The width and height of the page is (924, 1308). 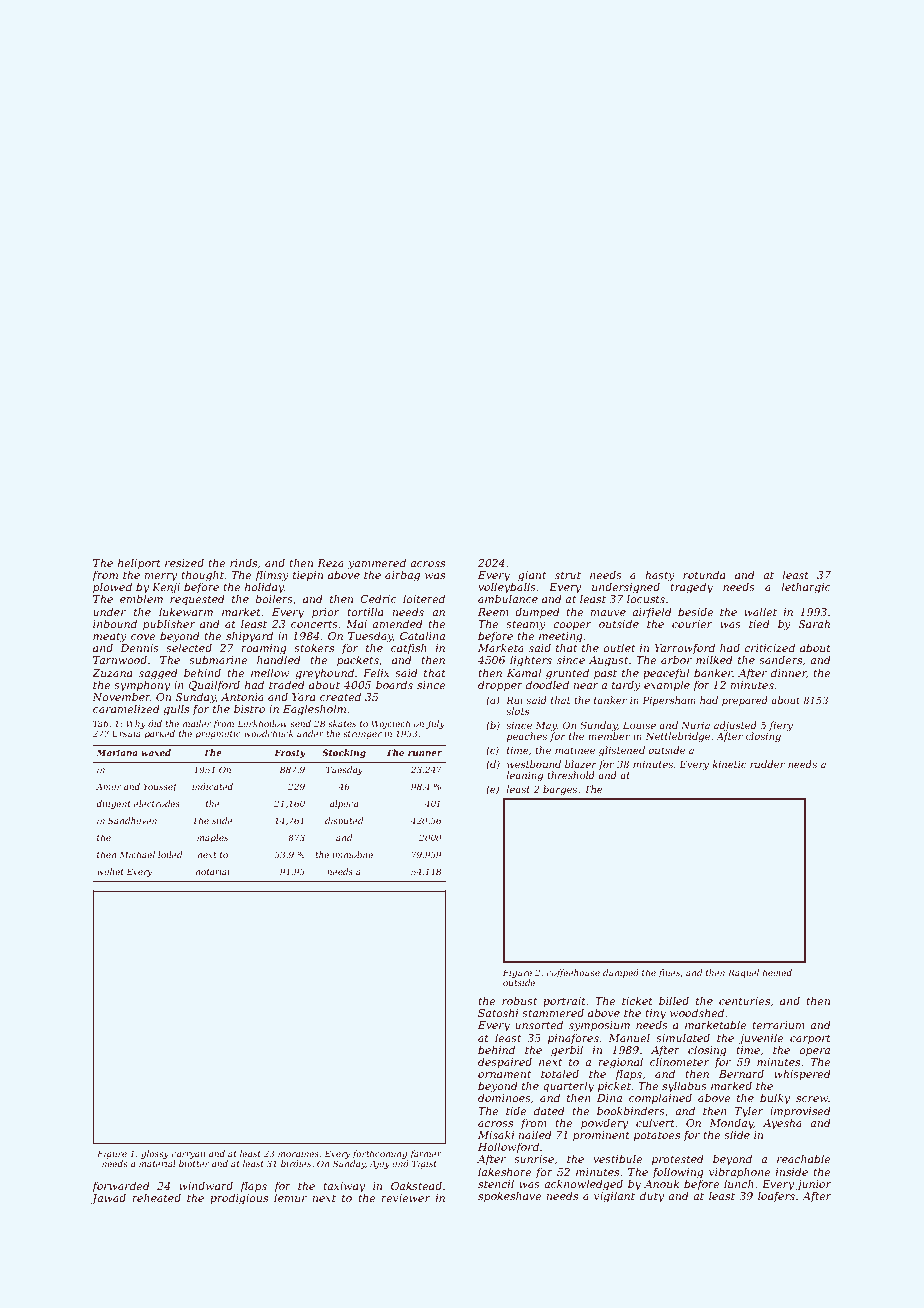 What do you see at coordinates (669, 973) in the page?
I see `flues` at bounding box center [669, 973].
